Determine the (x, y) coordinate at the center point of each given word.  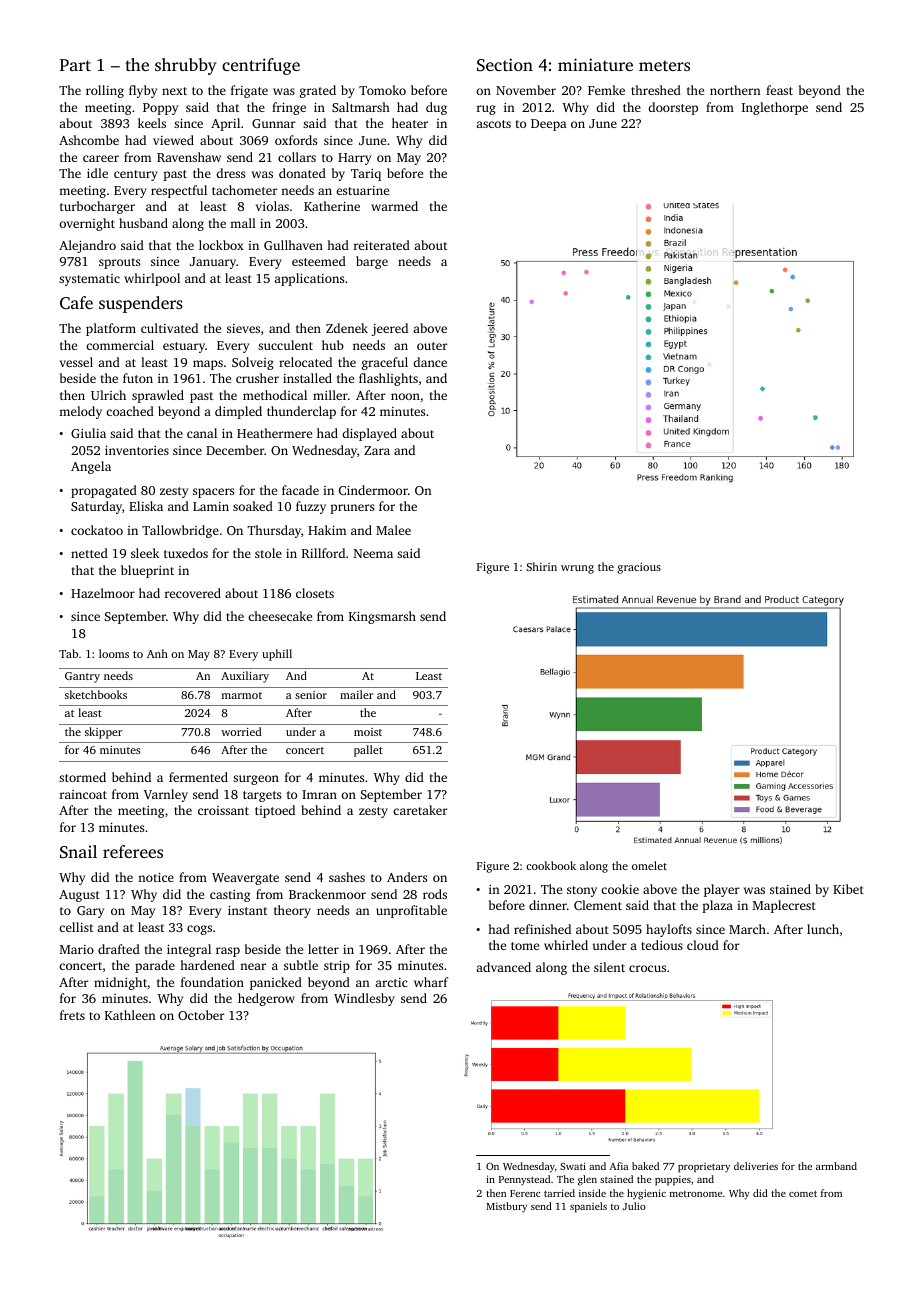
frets (72, 1015)
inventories (137, 450)
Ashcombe (89, 140)
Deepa (549, 125)
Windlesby (364, 999)
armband (836, 1166)
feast (779, 90)
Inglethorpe (775, 108)
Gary (90, 912)
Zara (377, 450)
